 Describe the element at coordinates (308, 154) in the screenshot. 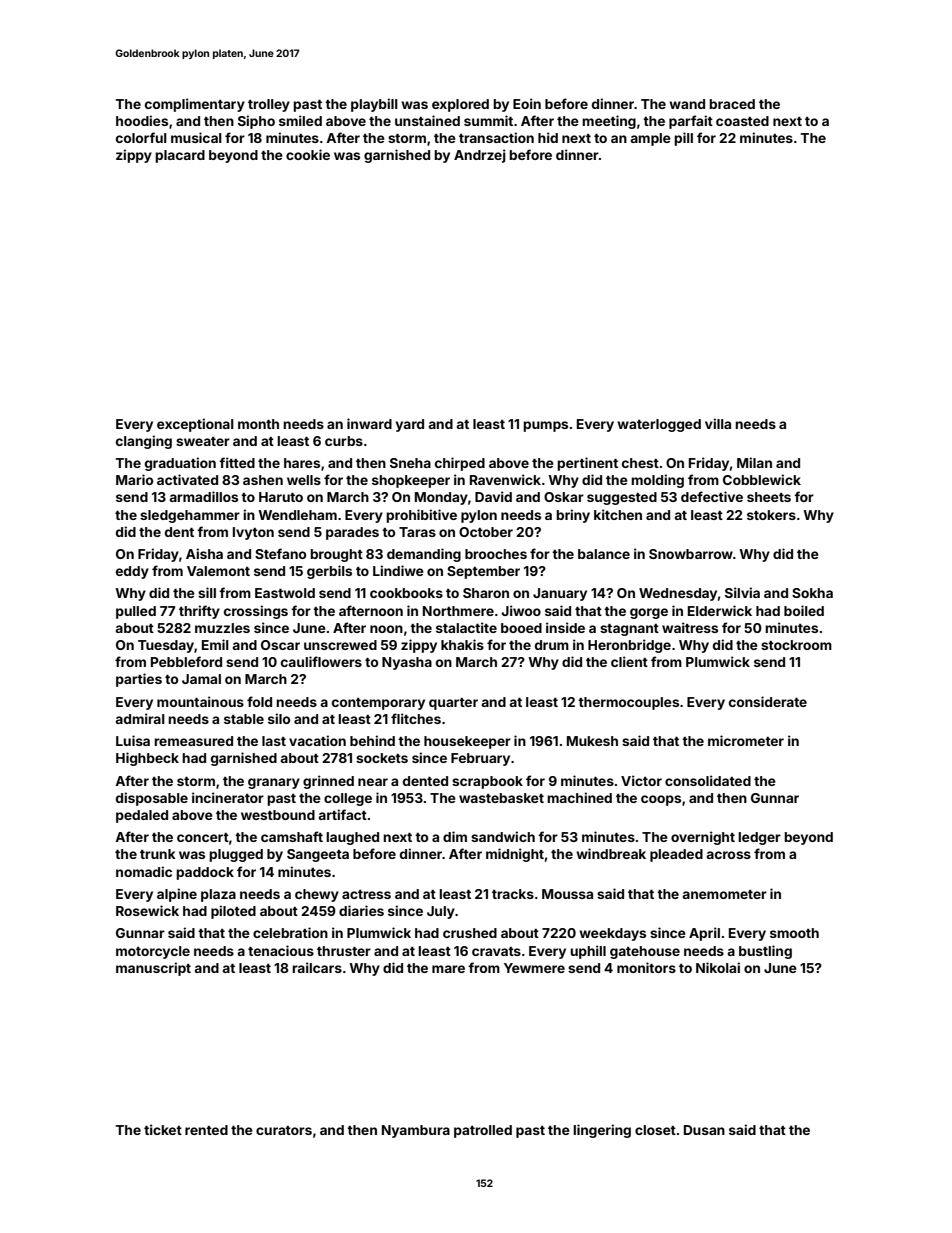

I see `cookie` at that location.
